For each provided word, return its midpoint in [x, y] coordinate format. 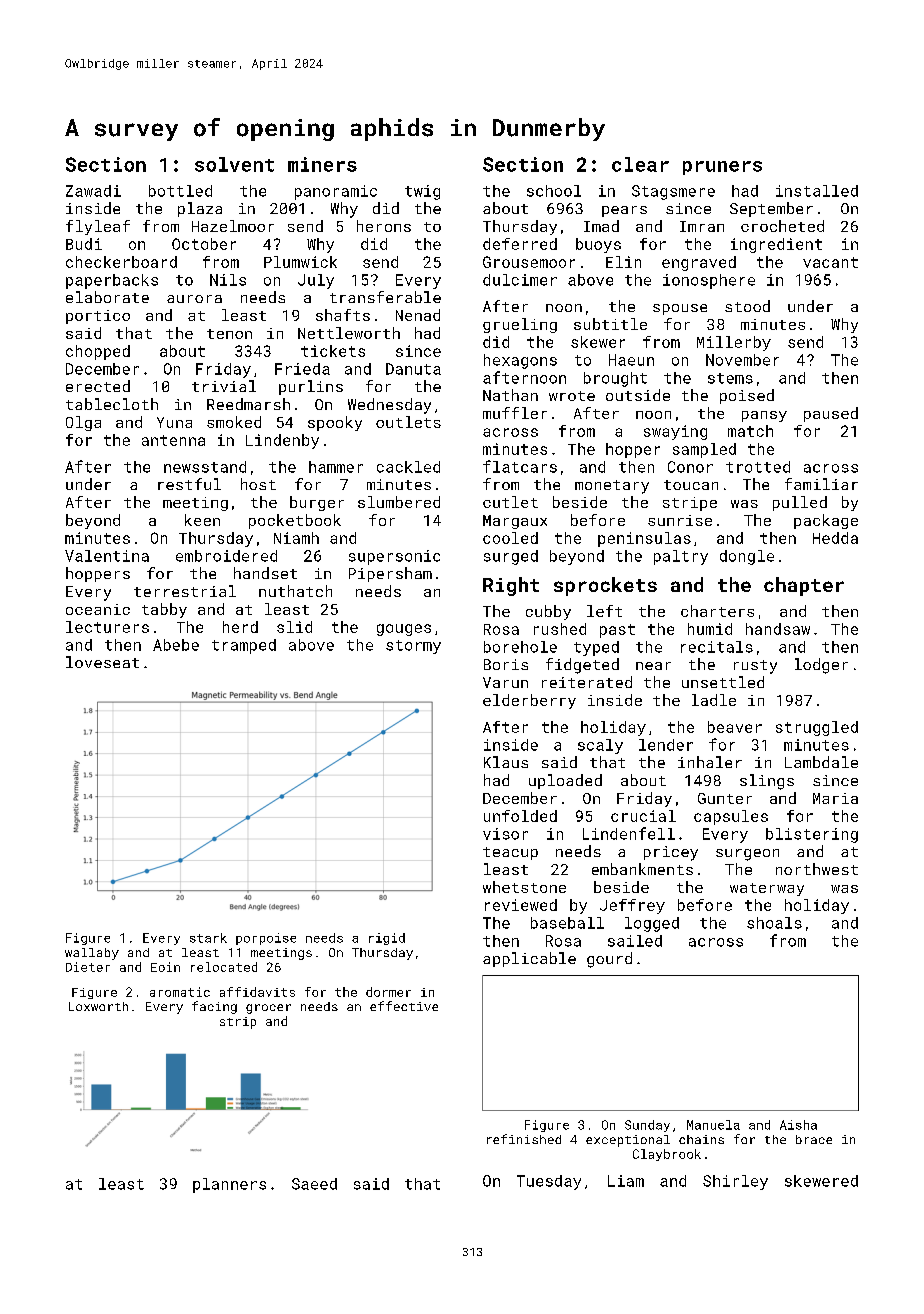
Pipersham [390, 574]
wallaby [92, 954]
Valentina [107, 556]
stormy [413, 647]
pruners [722, 168]
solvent [234, 164]
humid [710, 629]
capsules [731, 817]
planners [229, 1185]
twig [422, 192]
